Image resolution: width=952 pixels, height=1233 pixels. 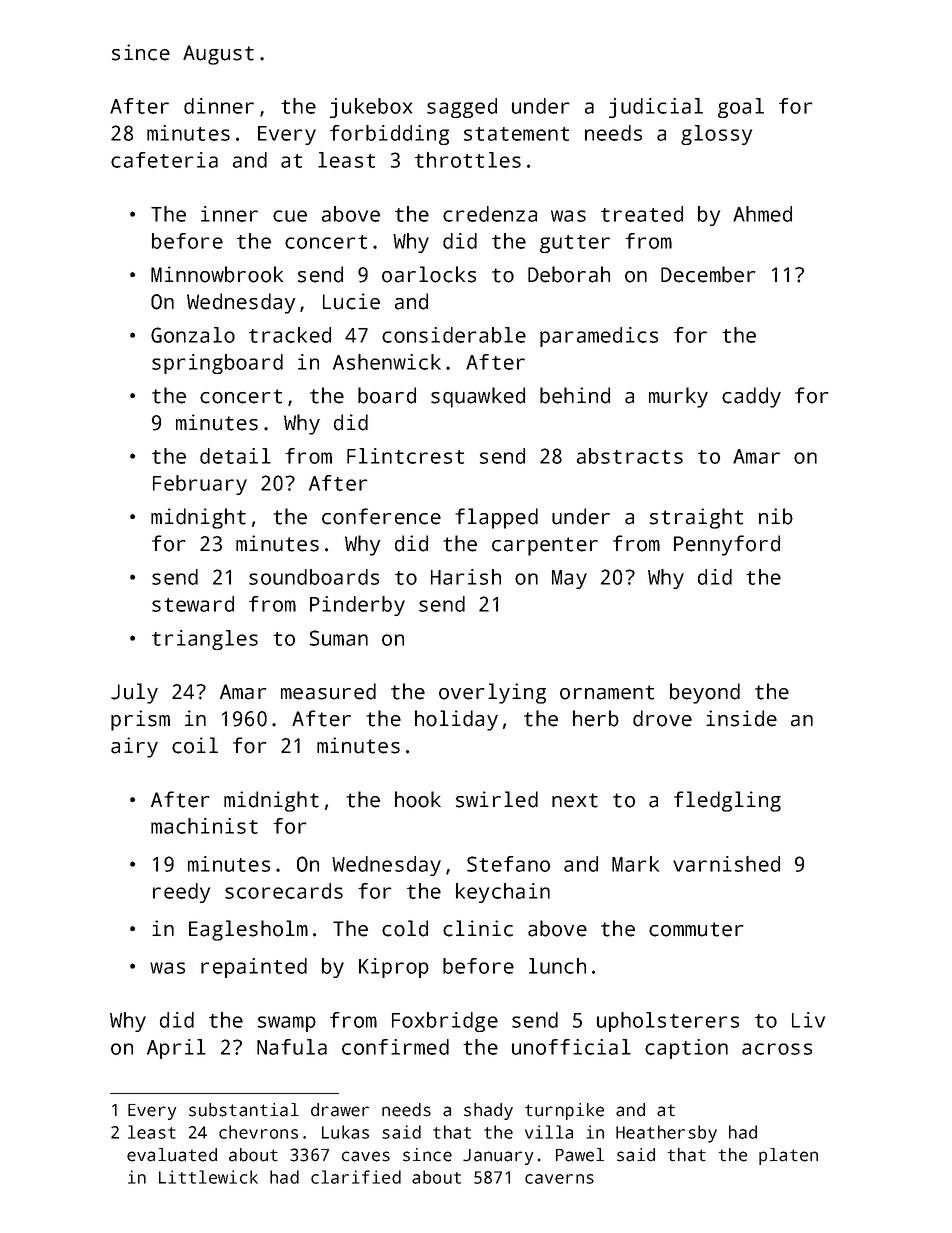 What do you see at coordinates (498, 1157) in the image?
I see `January` at bounding box center [498, 1157].
